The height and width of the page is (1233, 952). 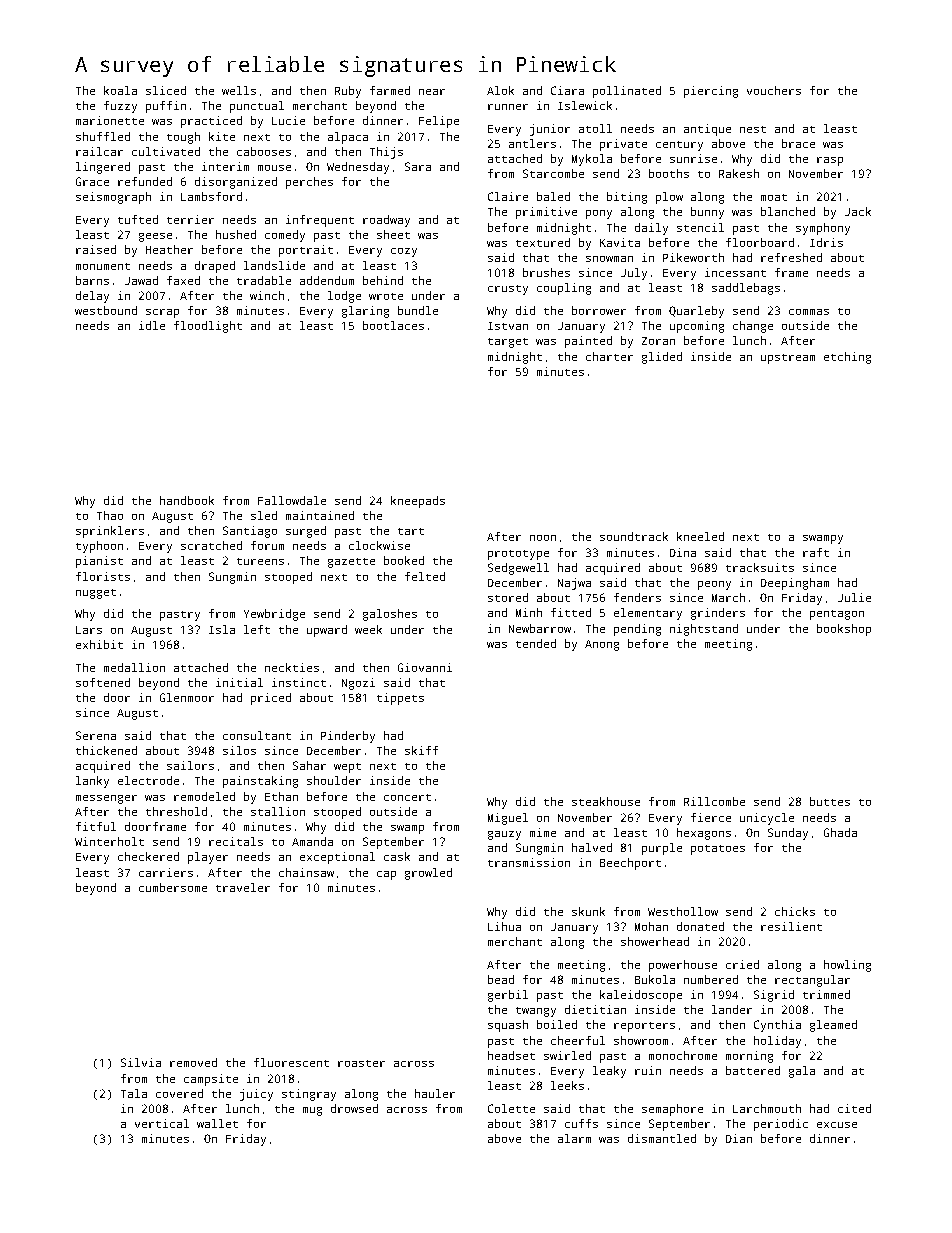 What do you see at coordinates (187, 500) in the page?
I see `handbook` at bounding box center [187, 500].
